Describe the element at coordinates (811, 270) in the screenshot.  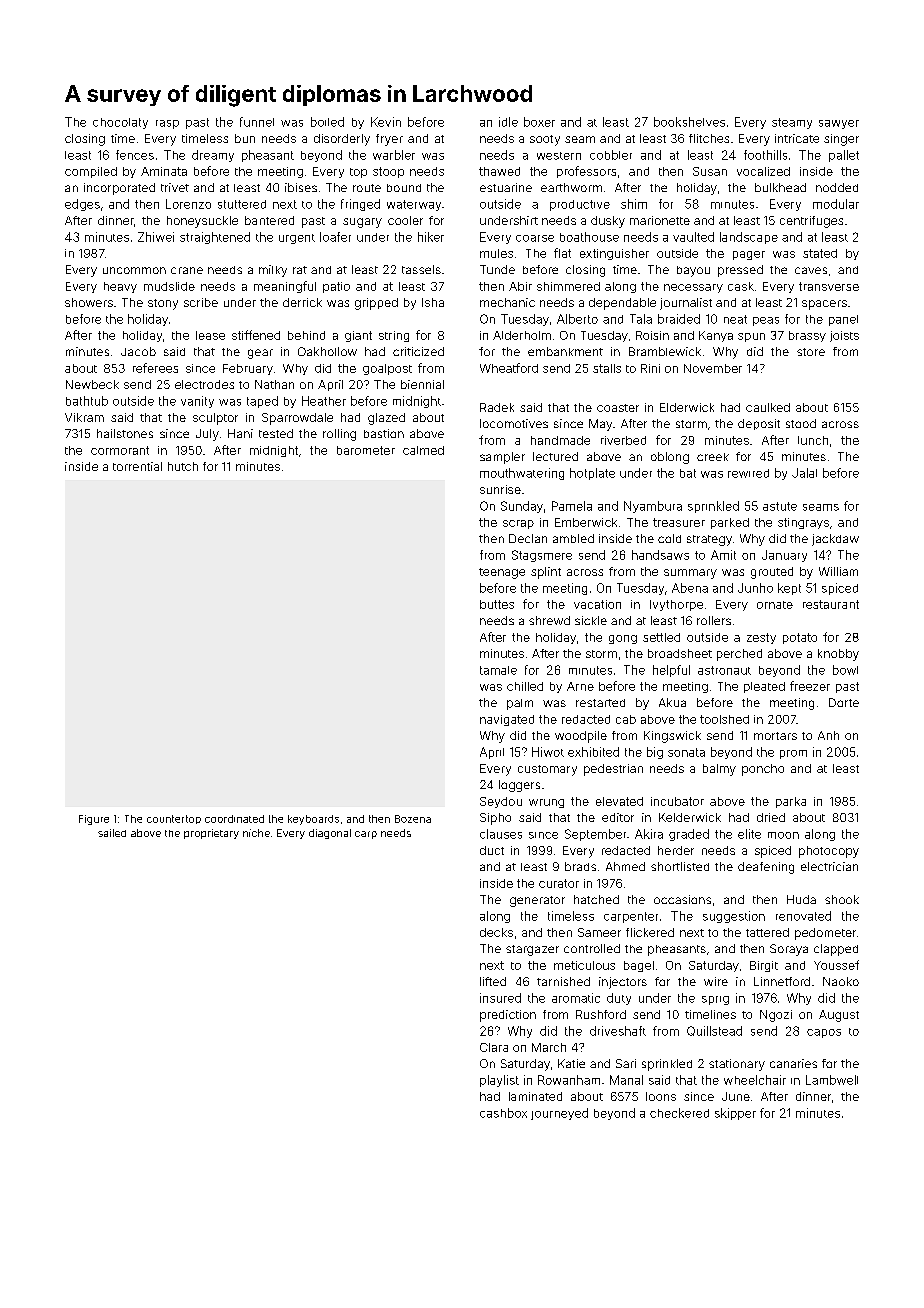
I see `caves` at that location.
